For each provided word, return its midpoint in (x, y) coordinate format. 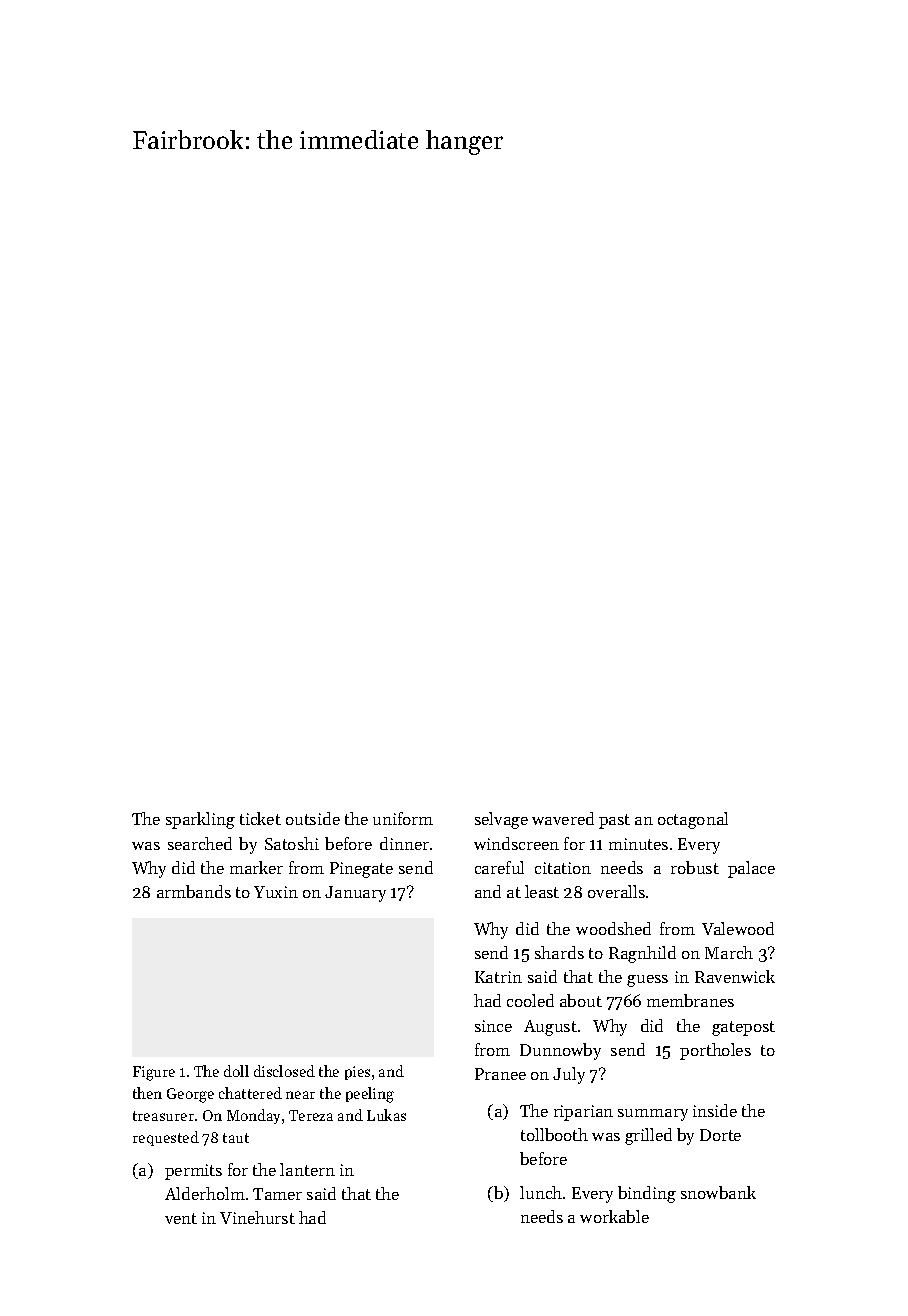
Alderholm (205, 1193)
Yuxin (276, 892)
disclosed (284, 1071)
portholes (715, 1051)
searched (200, 843)
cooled (530, 1000)
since (493, 1026)
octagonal (693, 820)
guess (647, 981)
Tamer (277, 1194)
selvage (501, 820)
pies (357, 1073)
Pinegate (361, 870)
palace (751, 869)
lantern (307, 1169)
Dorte (720, 1135)
